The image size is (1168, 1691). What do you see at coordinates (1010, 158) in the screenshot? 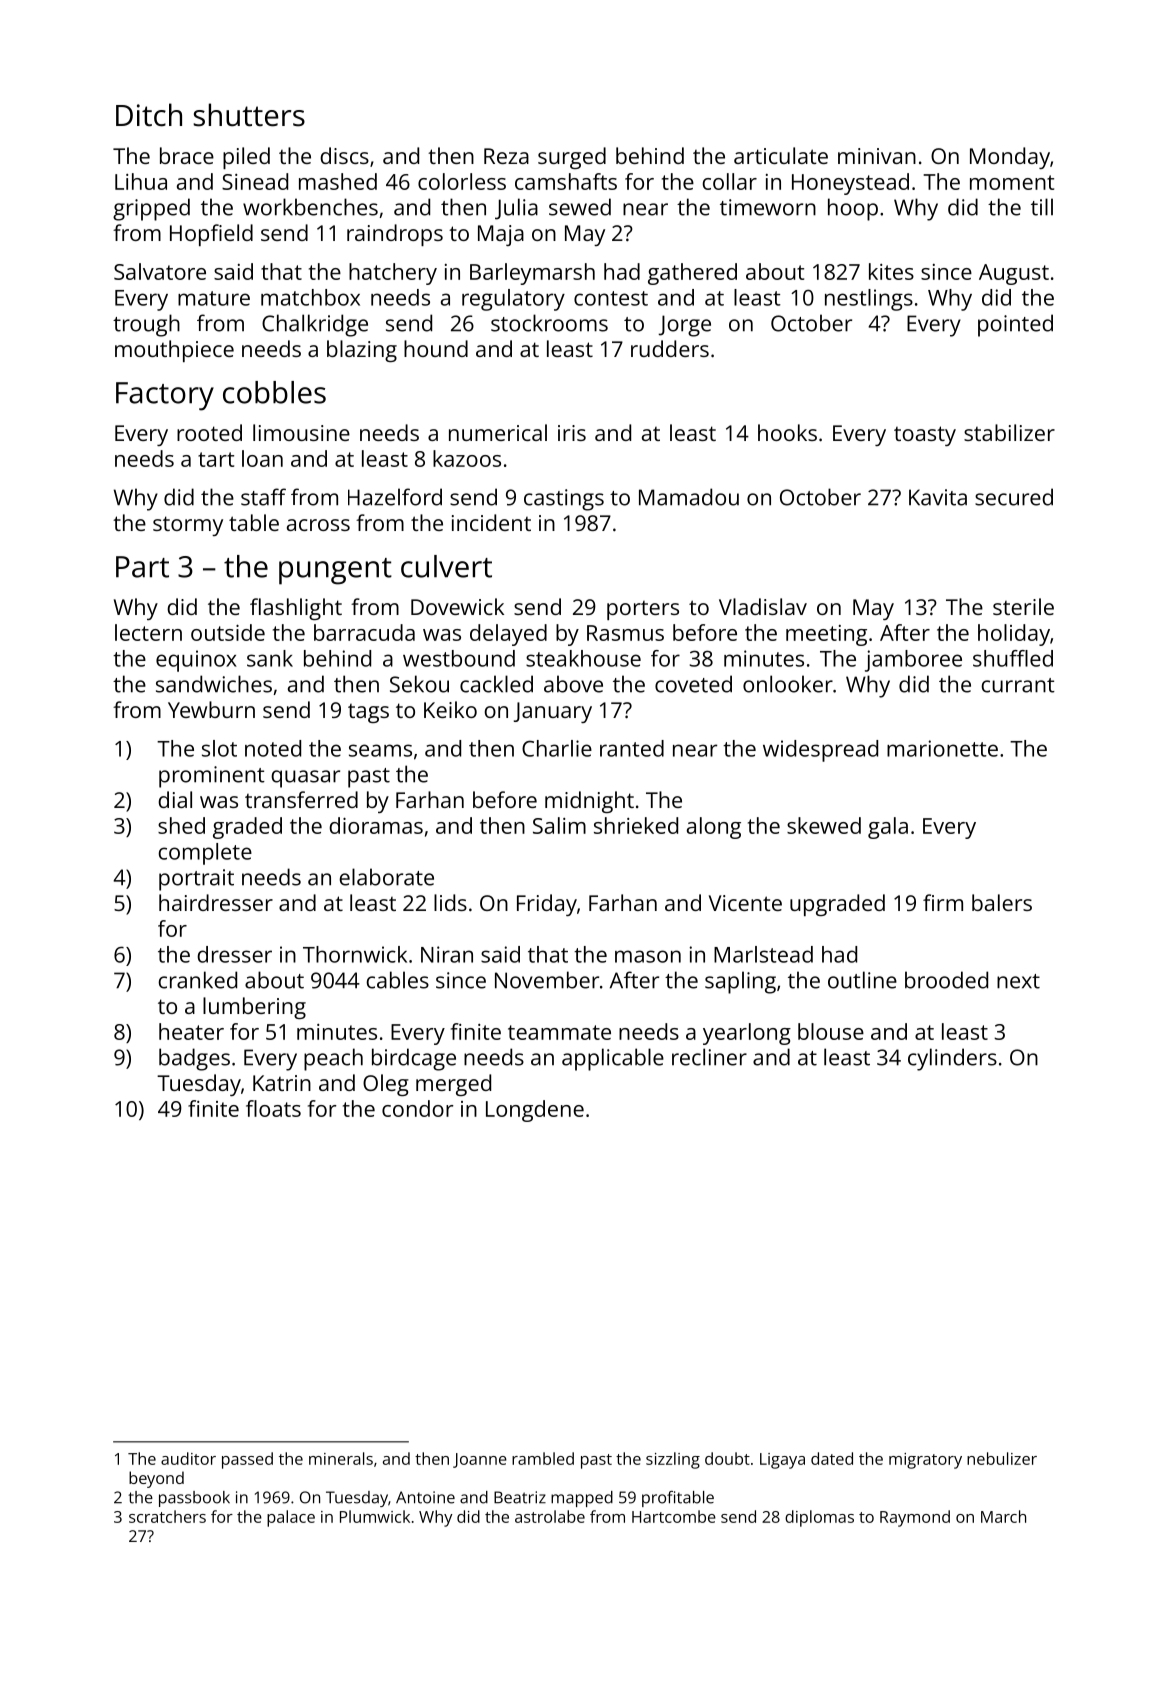
I see `Monday` at bounding box center [1010, 158].
